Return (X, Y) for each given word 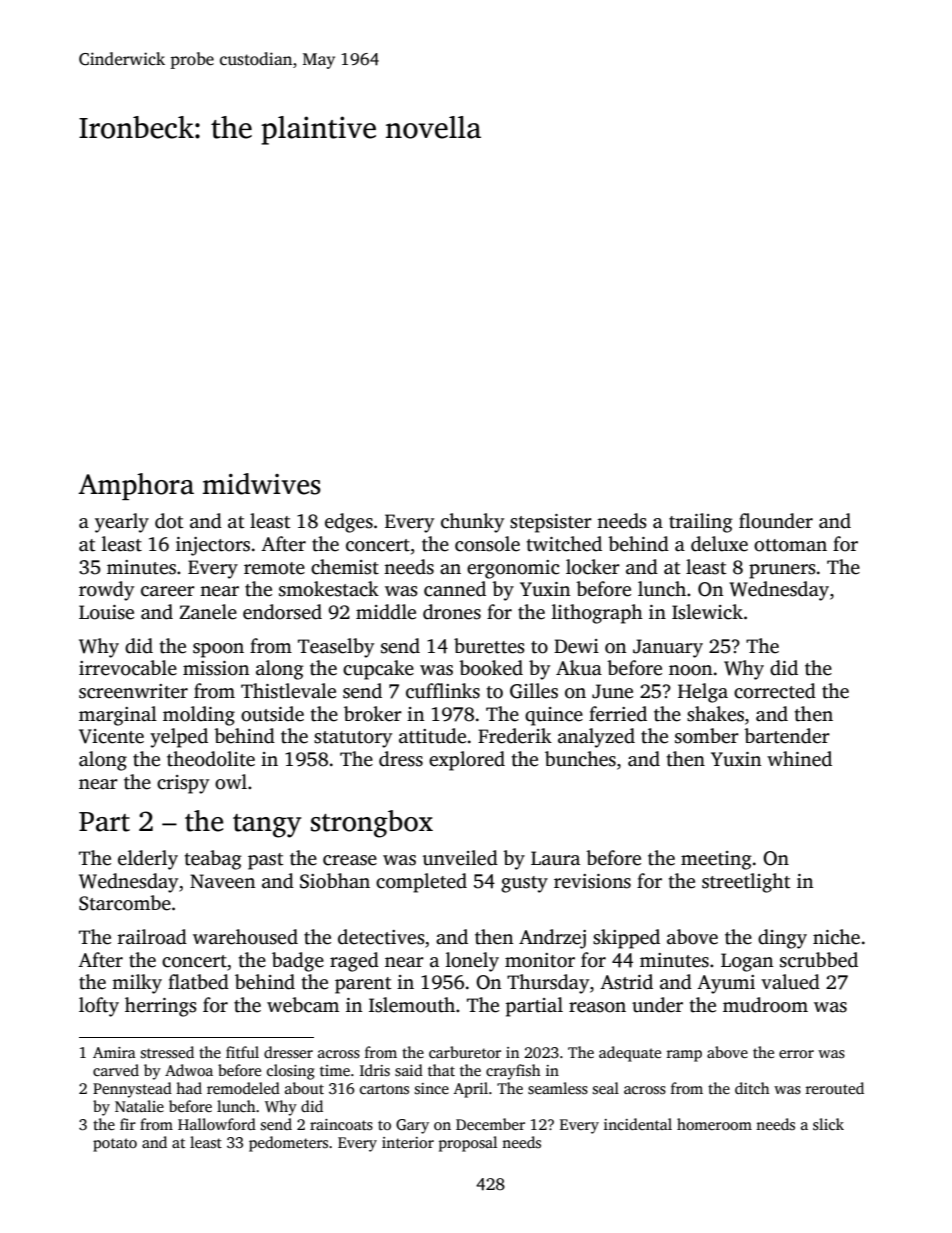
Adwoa (189, 1070)
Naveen (222, 881)
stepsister (551, 523)
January (668, 648)
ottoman (790, 545)
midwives (262, 484)
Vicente (111, 736)
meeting (716, 860)
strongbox (372, 824)
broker (373, 714)
